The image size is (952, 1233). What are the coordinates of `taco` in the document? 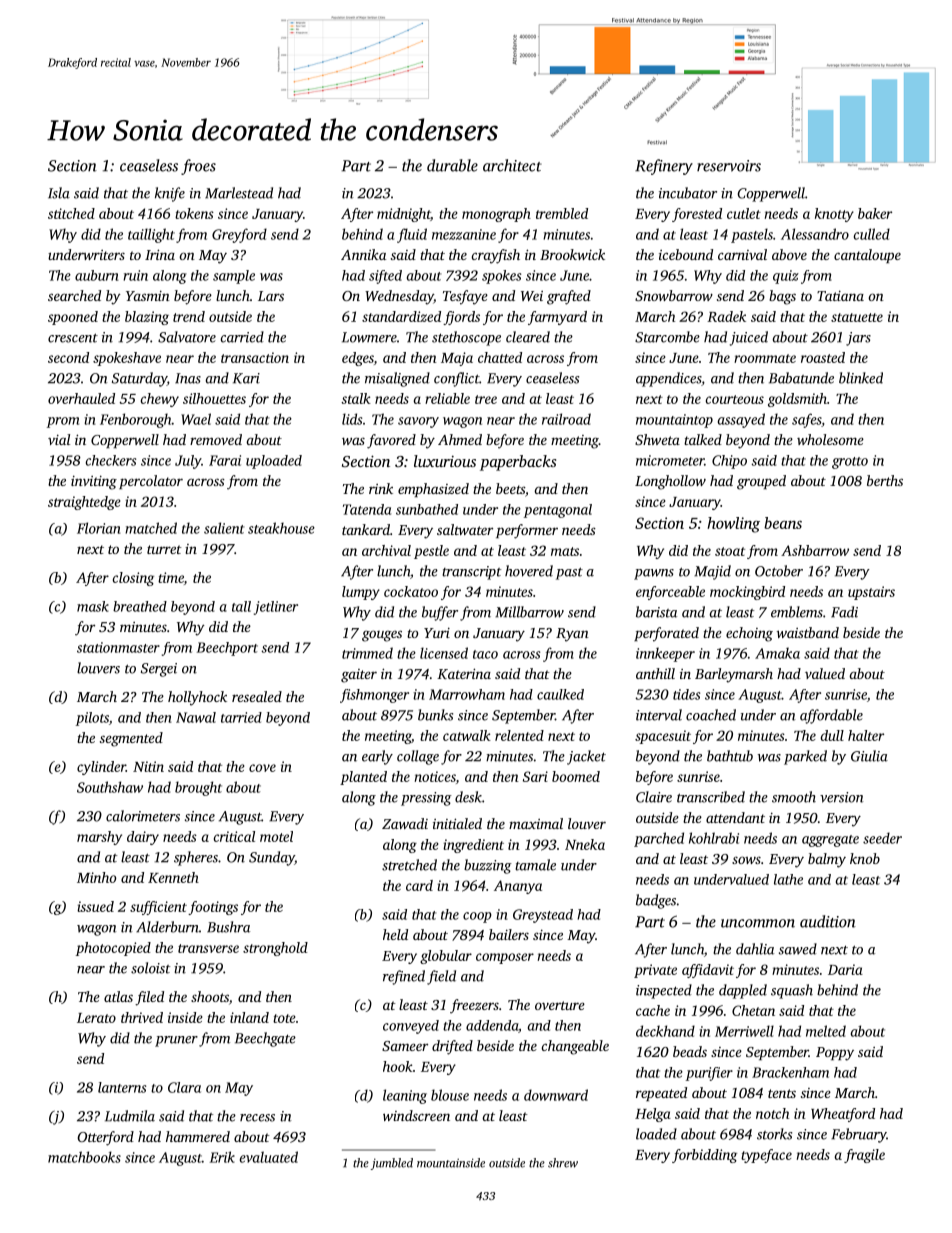 It's located at (485, 654).
